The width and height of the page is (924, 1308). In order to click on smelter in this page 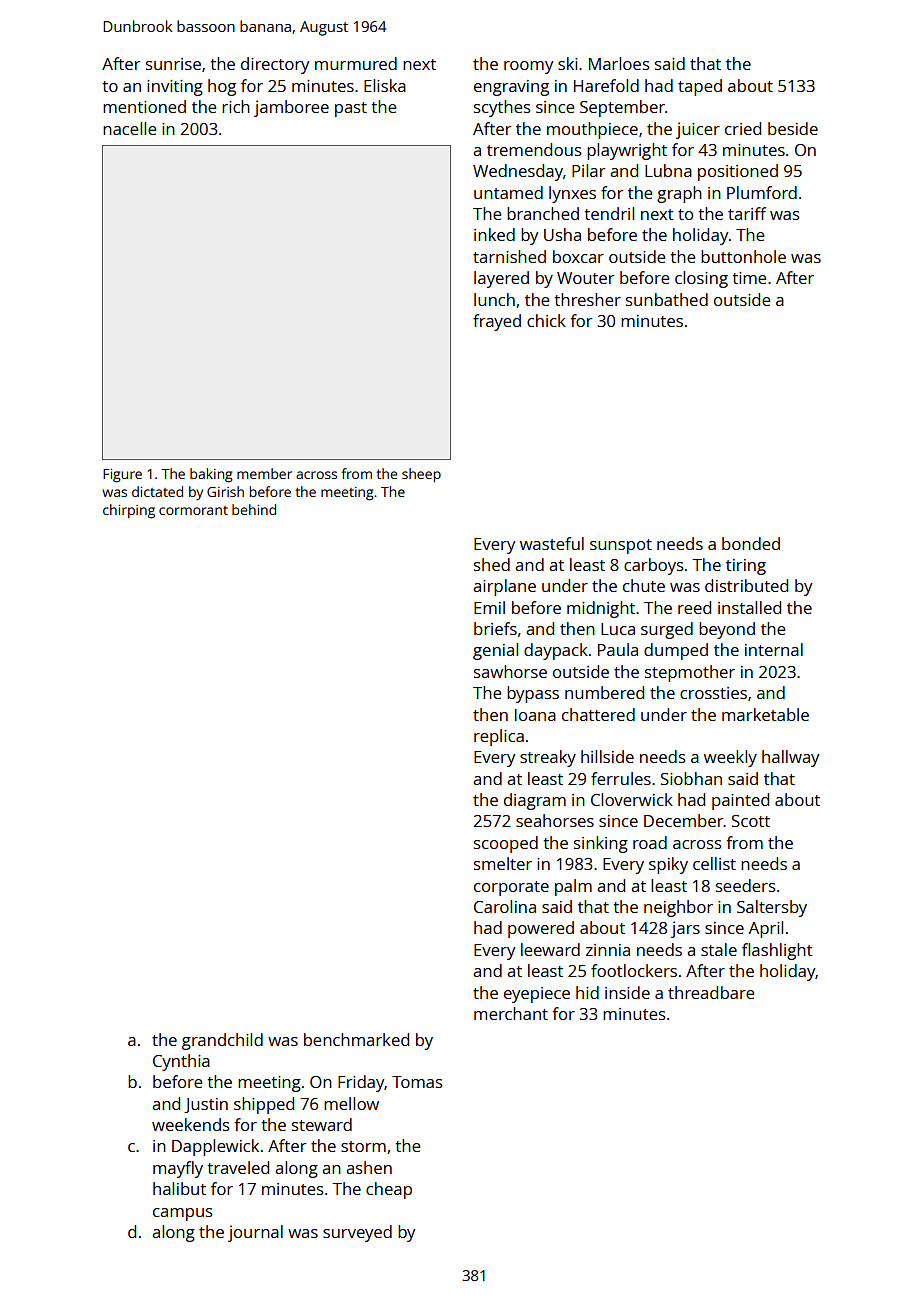, I will do `click(503, 863)`.
